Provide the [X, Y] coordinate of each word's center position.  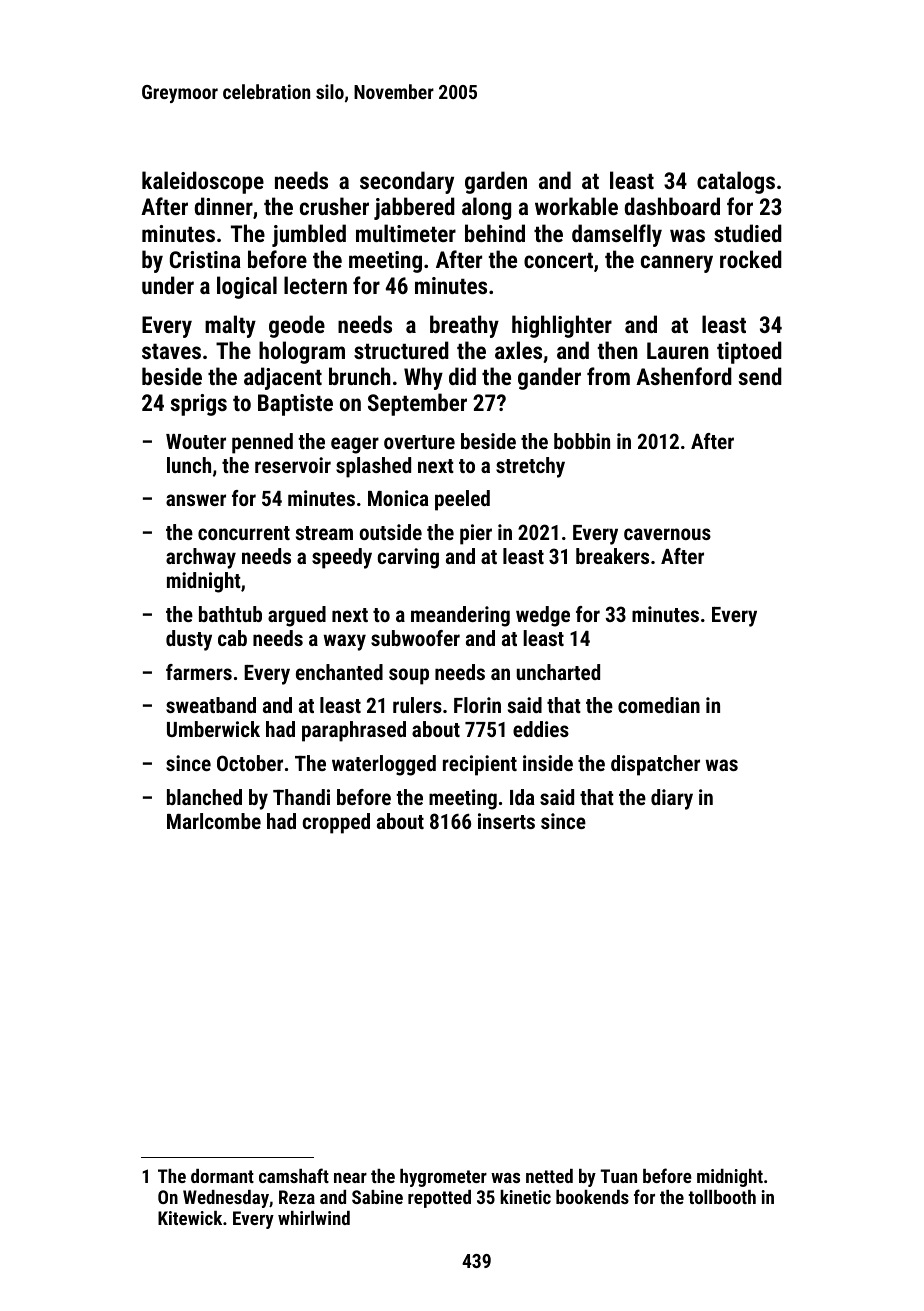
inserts [506, 821]
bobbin [582, 441]
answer [196, 500]
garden [496, 182]
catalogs [736, 182]
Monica [398, 498]
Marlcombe [214, 821]
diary [672, 799]
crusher [334, 206]
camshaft [294, 1175]
